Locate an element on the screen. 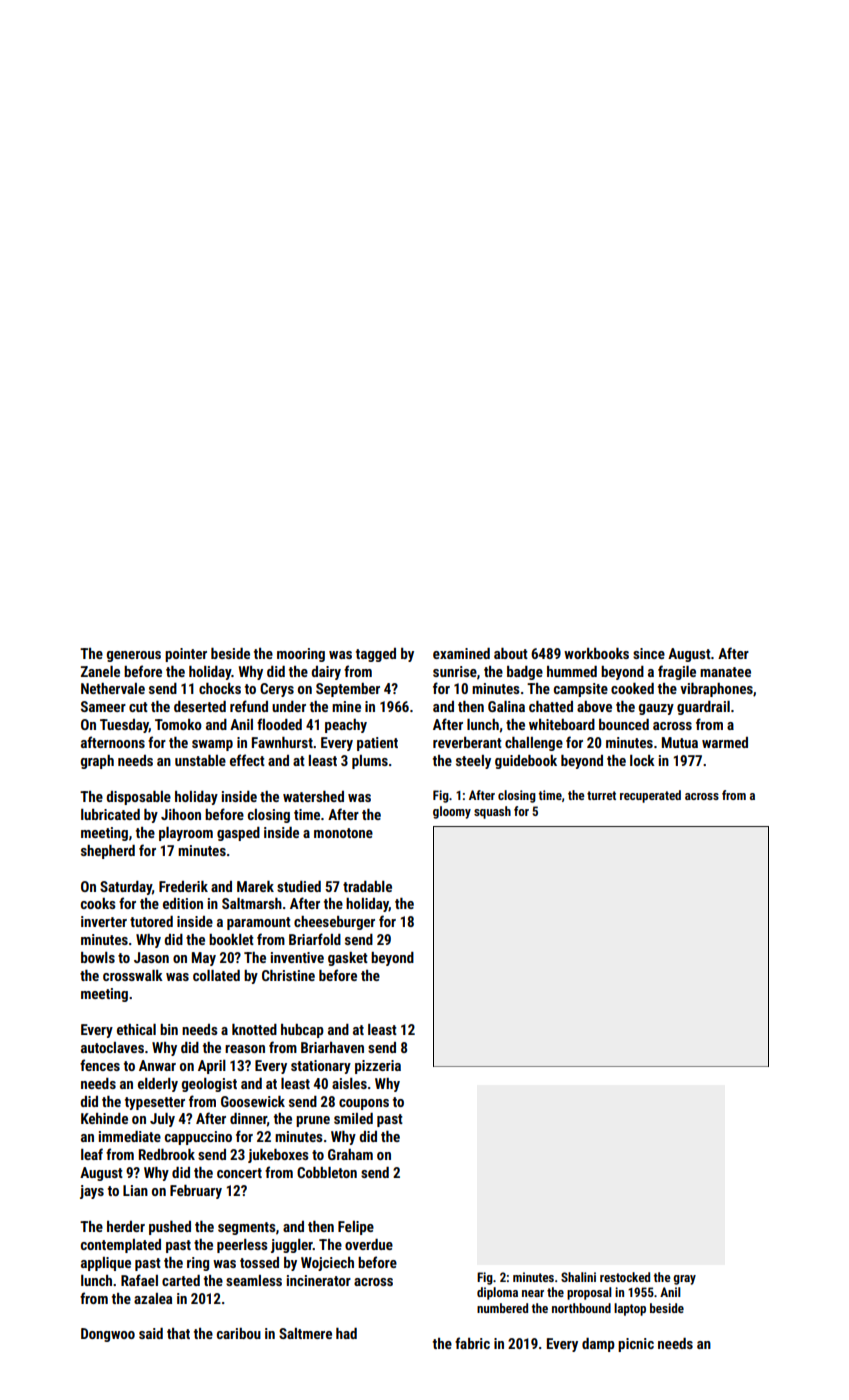 The height and width of the screenshot is (1400, 849). fabric is located at coordinates (472, 1343).
